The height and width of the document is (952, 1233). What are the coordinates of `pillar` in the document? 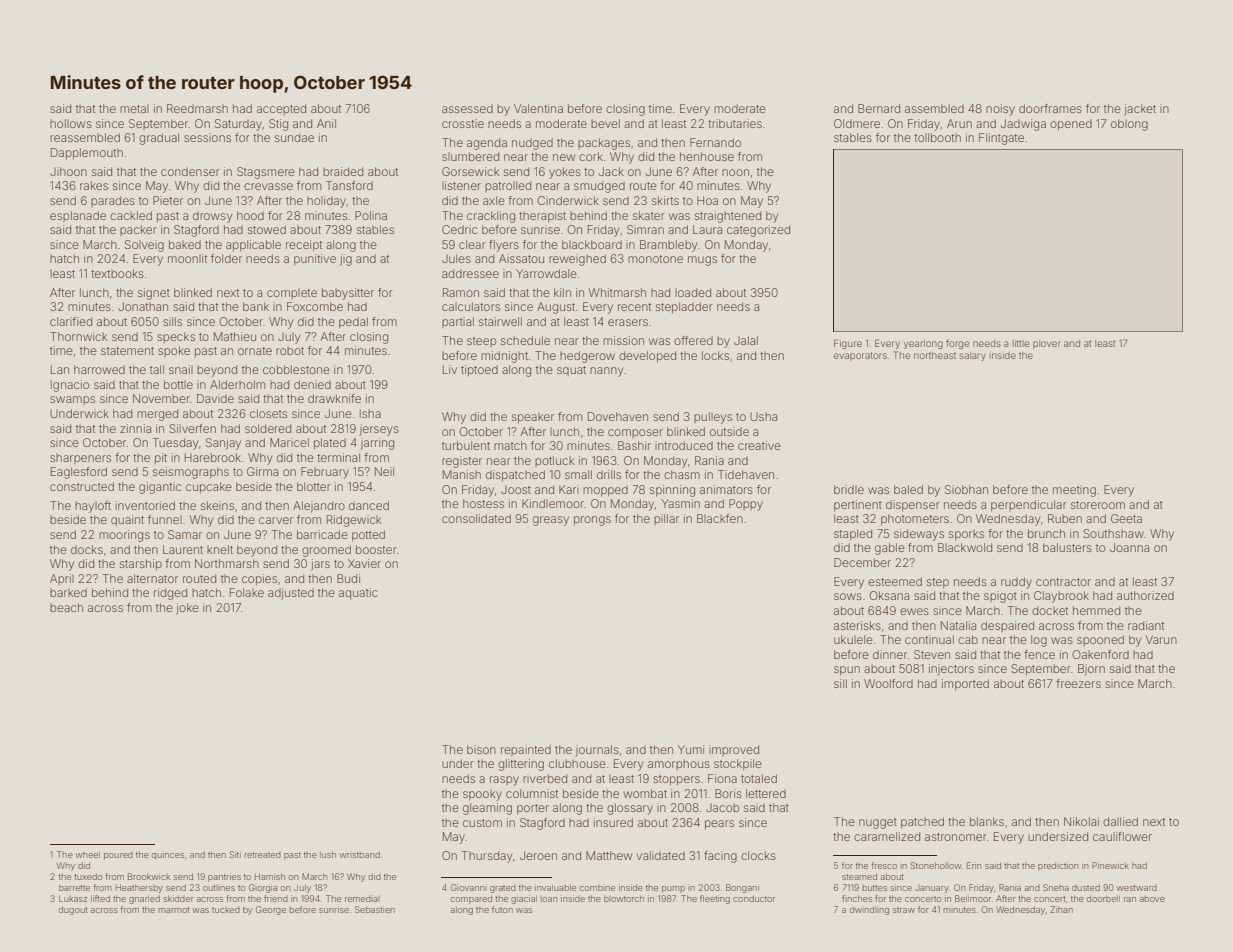 It's located at (666, 519).
